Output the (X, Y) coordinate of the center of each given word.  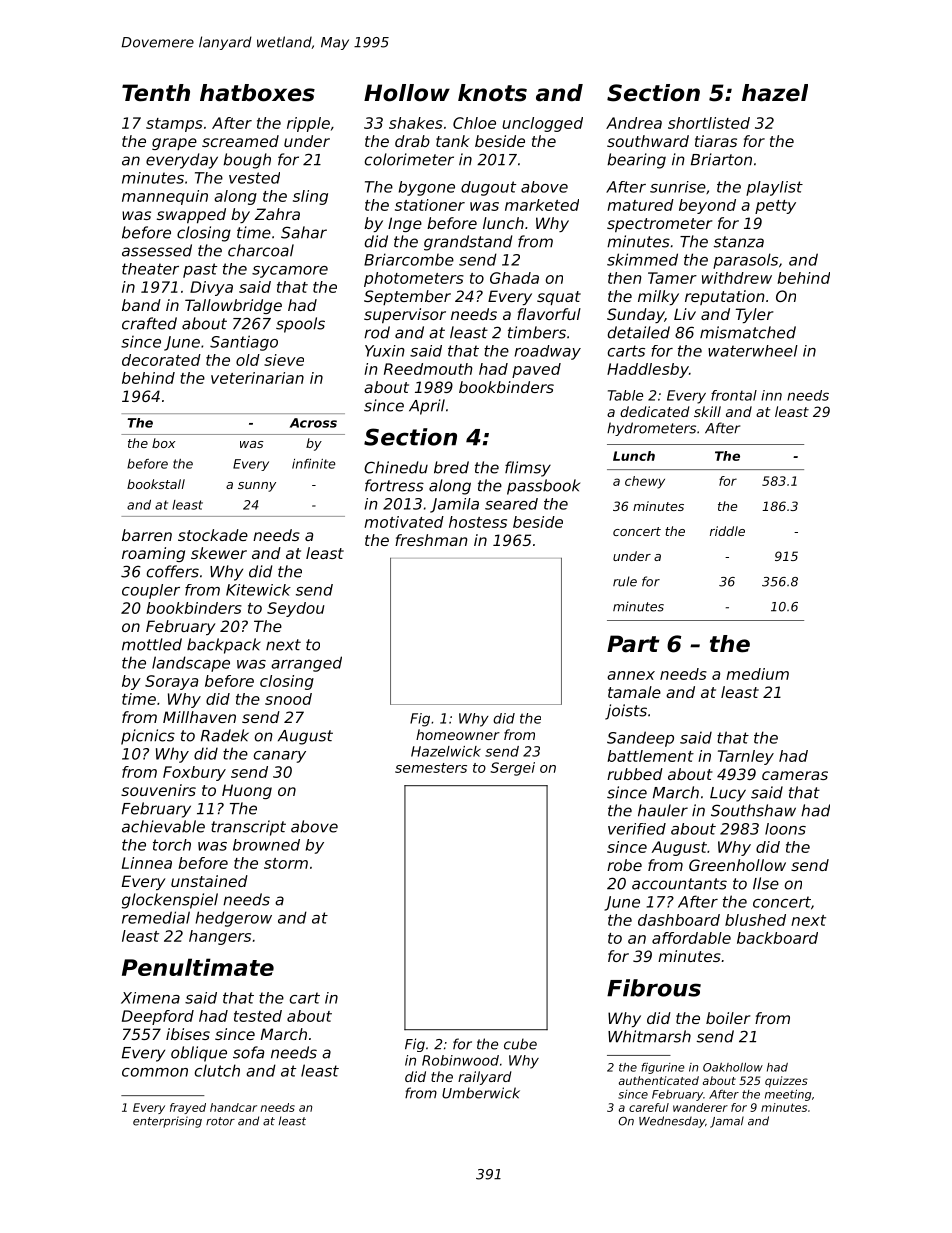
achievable (163, 826)
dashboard (679, 920)
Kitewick (258, 590)
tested (258, 1016)
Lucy (728, 794)
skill (707, 411)
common (155, 1072)
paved (536, 370)
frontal (734, 395)
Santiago (244, 343)
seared (511, 504)
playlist (774, 188)
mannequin (165, 197)
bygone (427, 188)
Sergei (512, 769)
